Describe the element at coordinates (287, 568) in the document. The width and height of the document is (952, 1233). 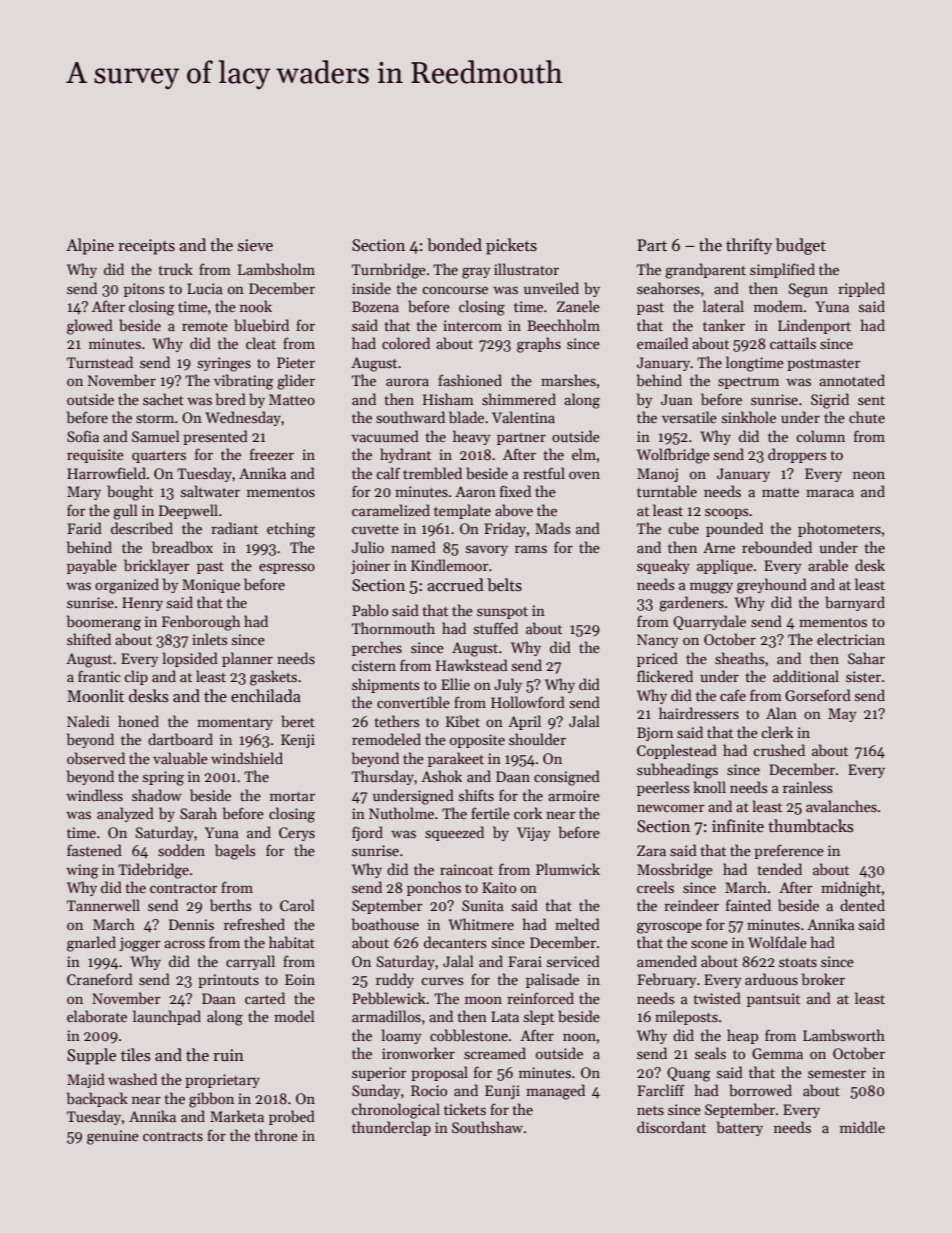
I see `espresso` at that location.
